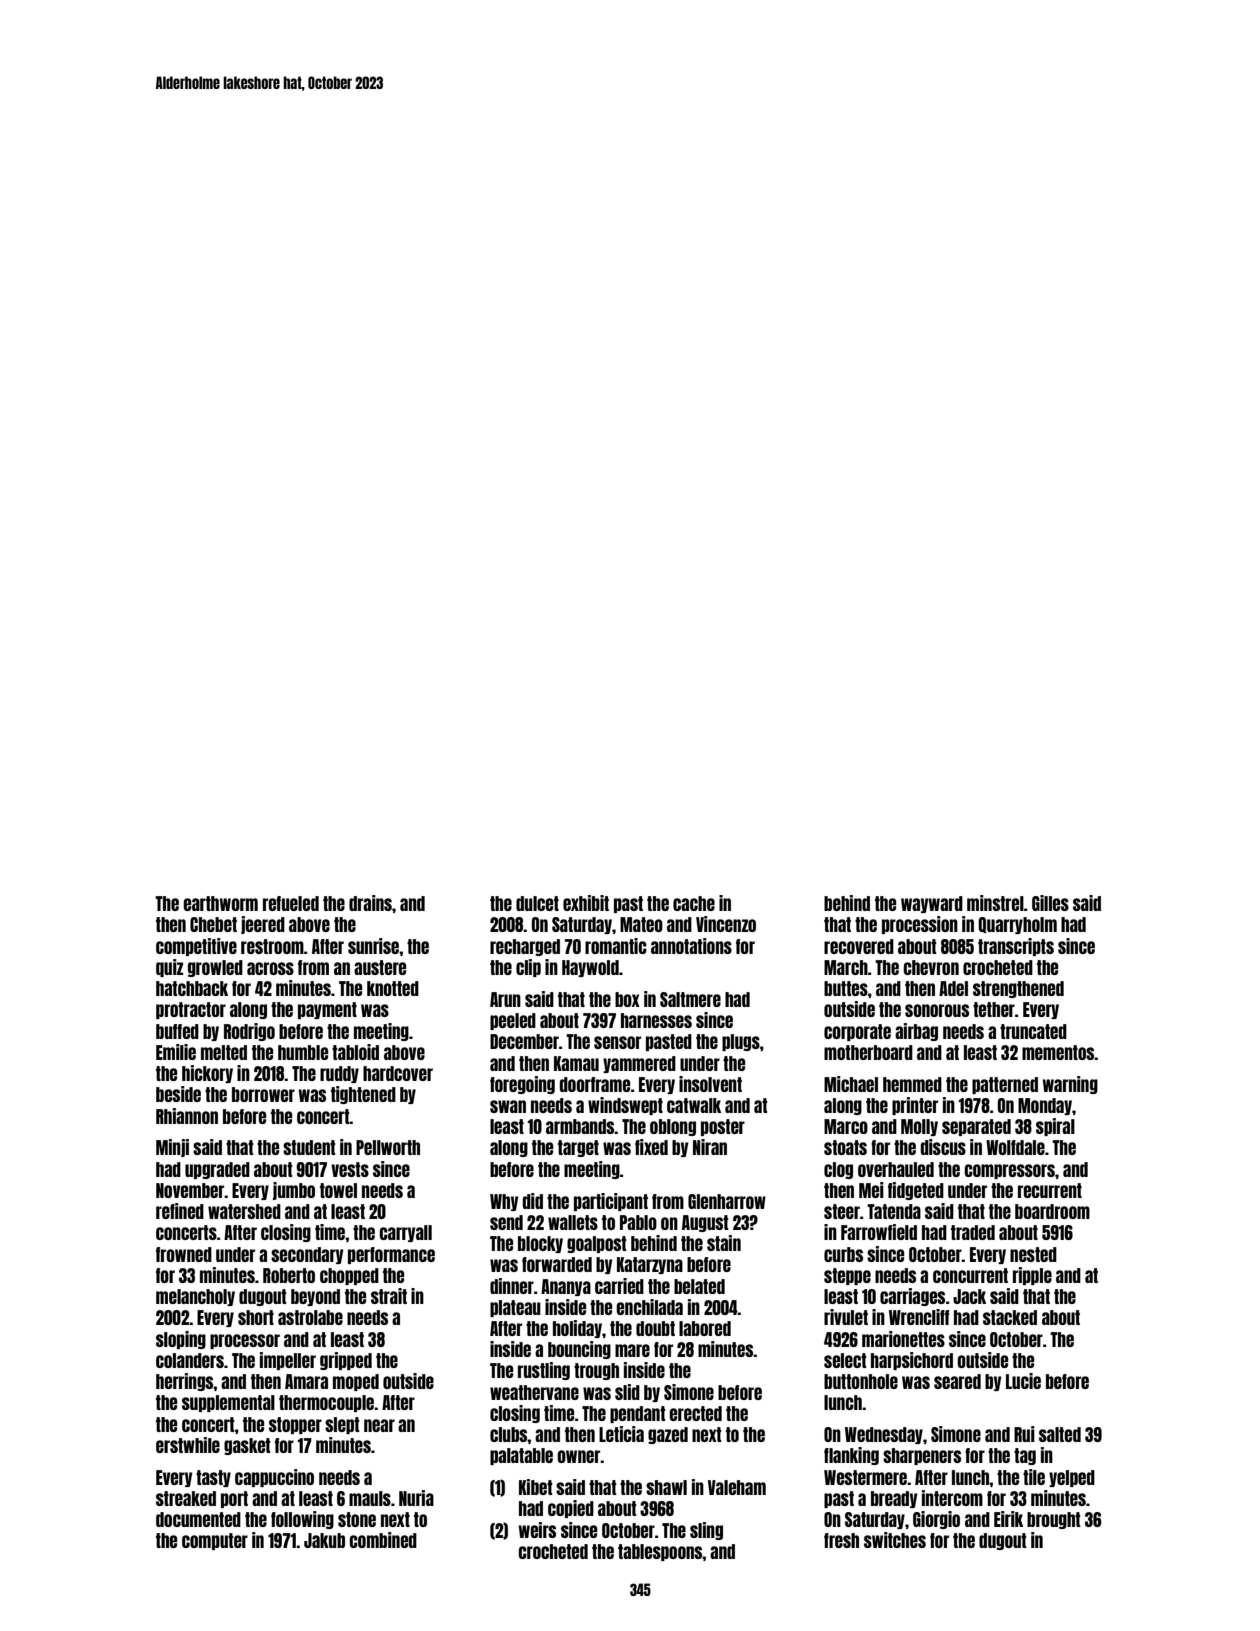 Image resolution: width=1260 pixels, height=1631 pixels. What do you see at coordinates (172, 1148) in the page?
I see `Minji` at bounding box center [172, 1148].
